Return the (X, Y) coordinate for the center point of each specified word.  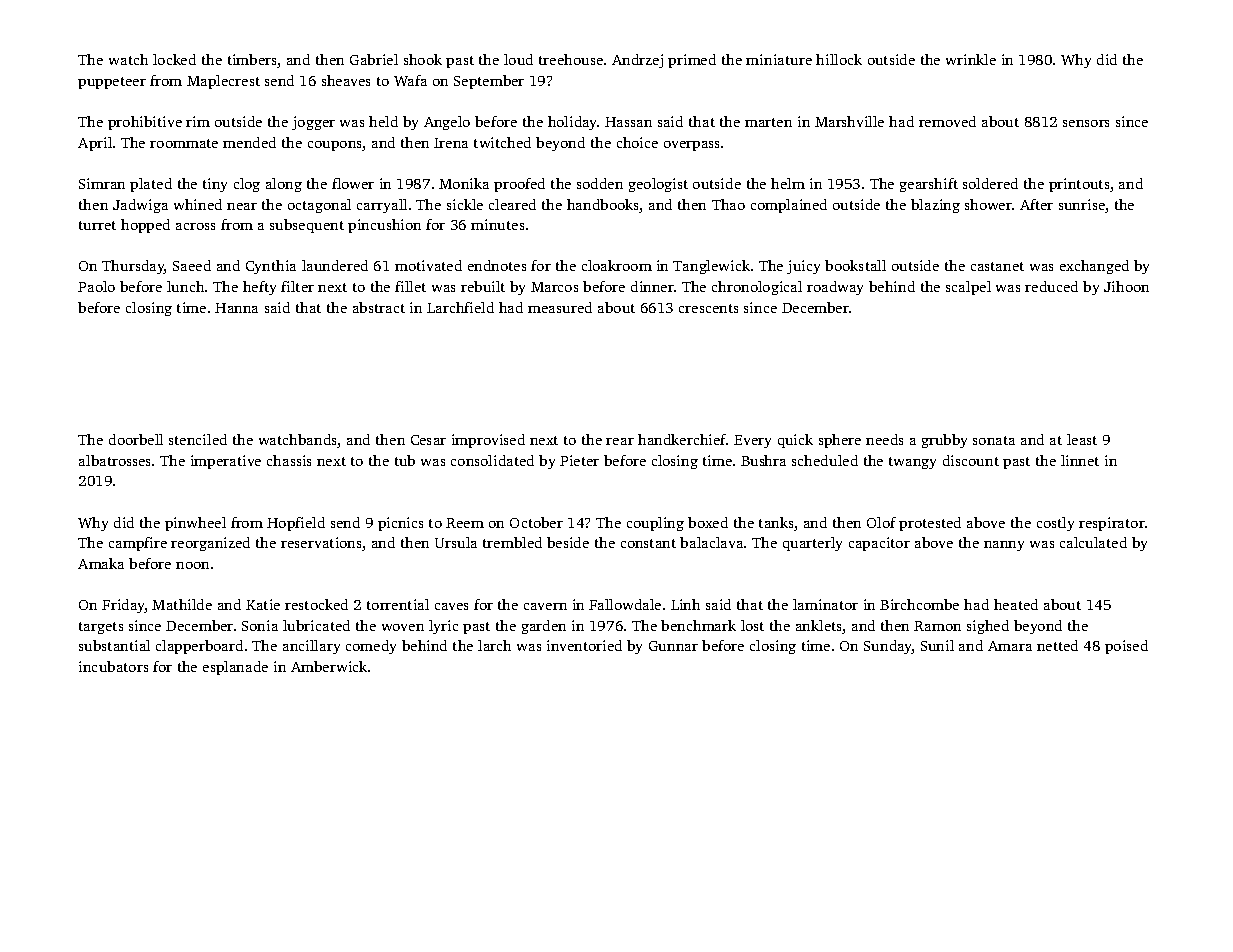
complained (789, 206)
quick (795, 441)
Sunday (888, 647)
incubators (113, 666)
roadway (835, 288)
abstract (379, 307)
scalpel (968, 288)
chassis (289, 460)
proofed (519, 185)
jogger (313, 123)
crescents (708, 308)
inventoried (584, 645)
